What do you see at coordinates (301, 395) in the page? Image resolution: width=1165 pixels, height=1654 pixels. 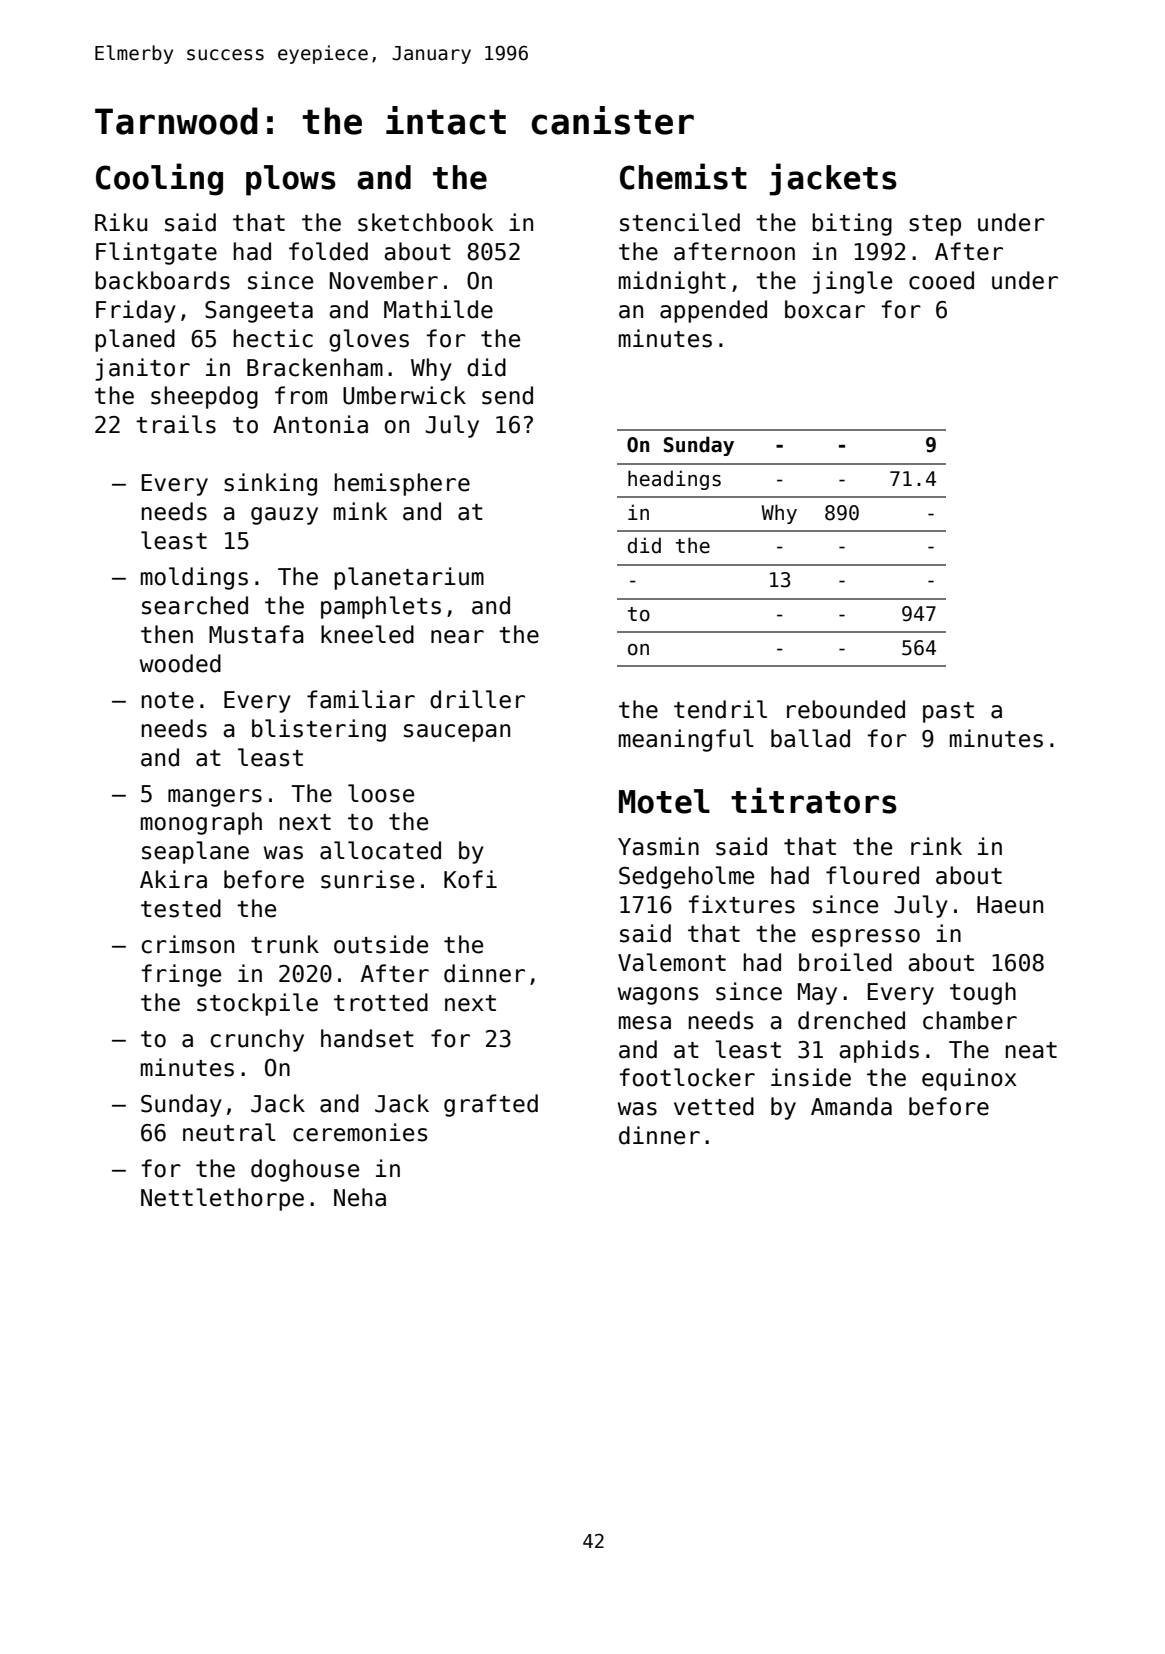 I see `from` at bounding box center [301, 395].
